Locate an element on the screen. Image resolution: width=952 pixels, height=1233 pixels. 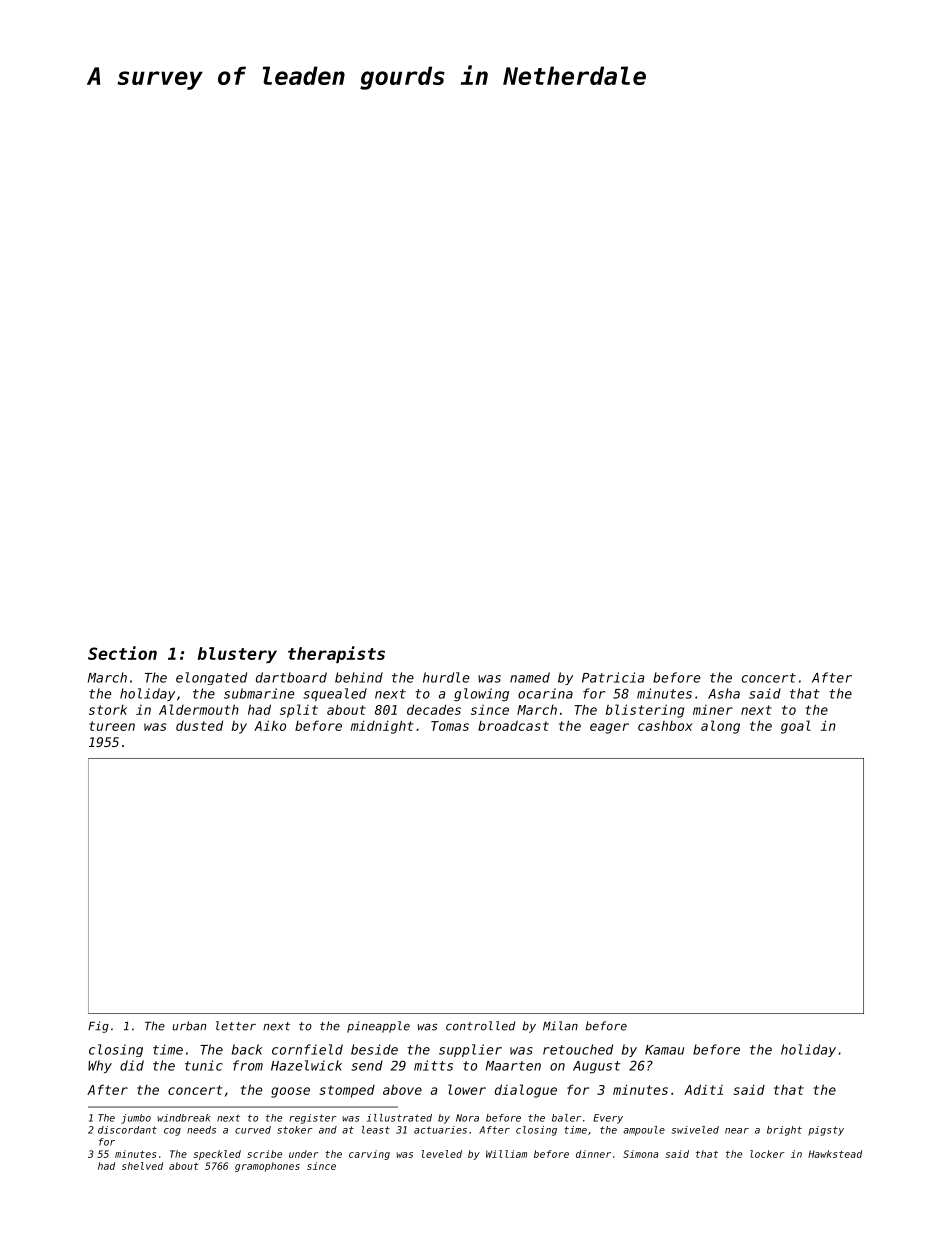
midnight is located at coordinates (382, 727).
